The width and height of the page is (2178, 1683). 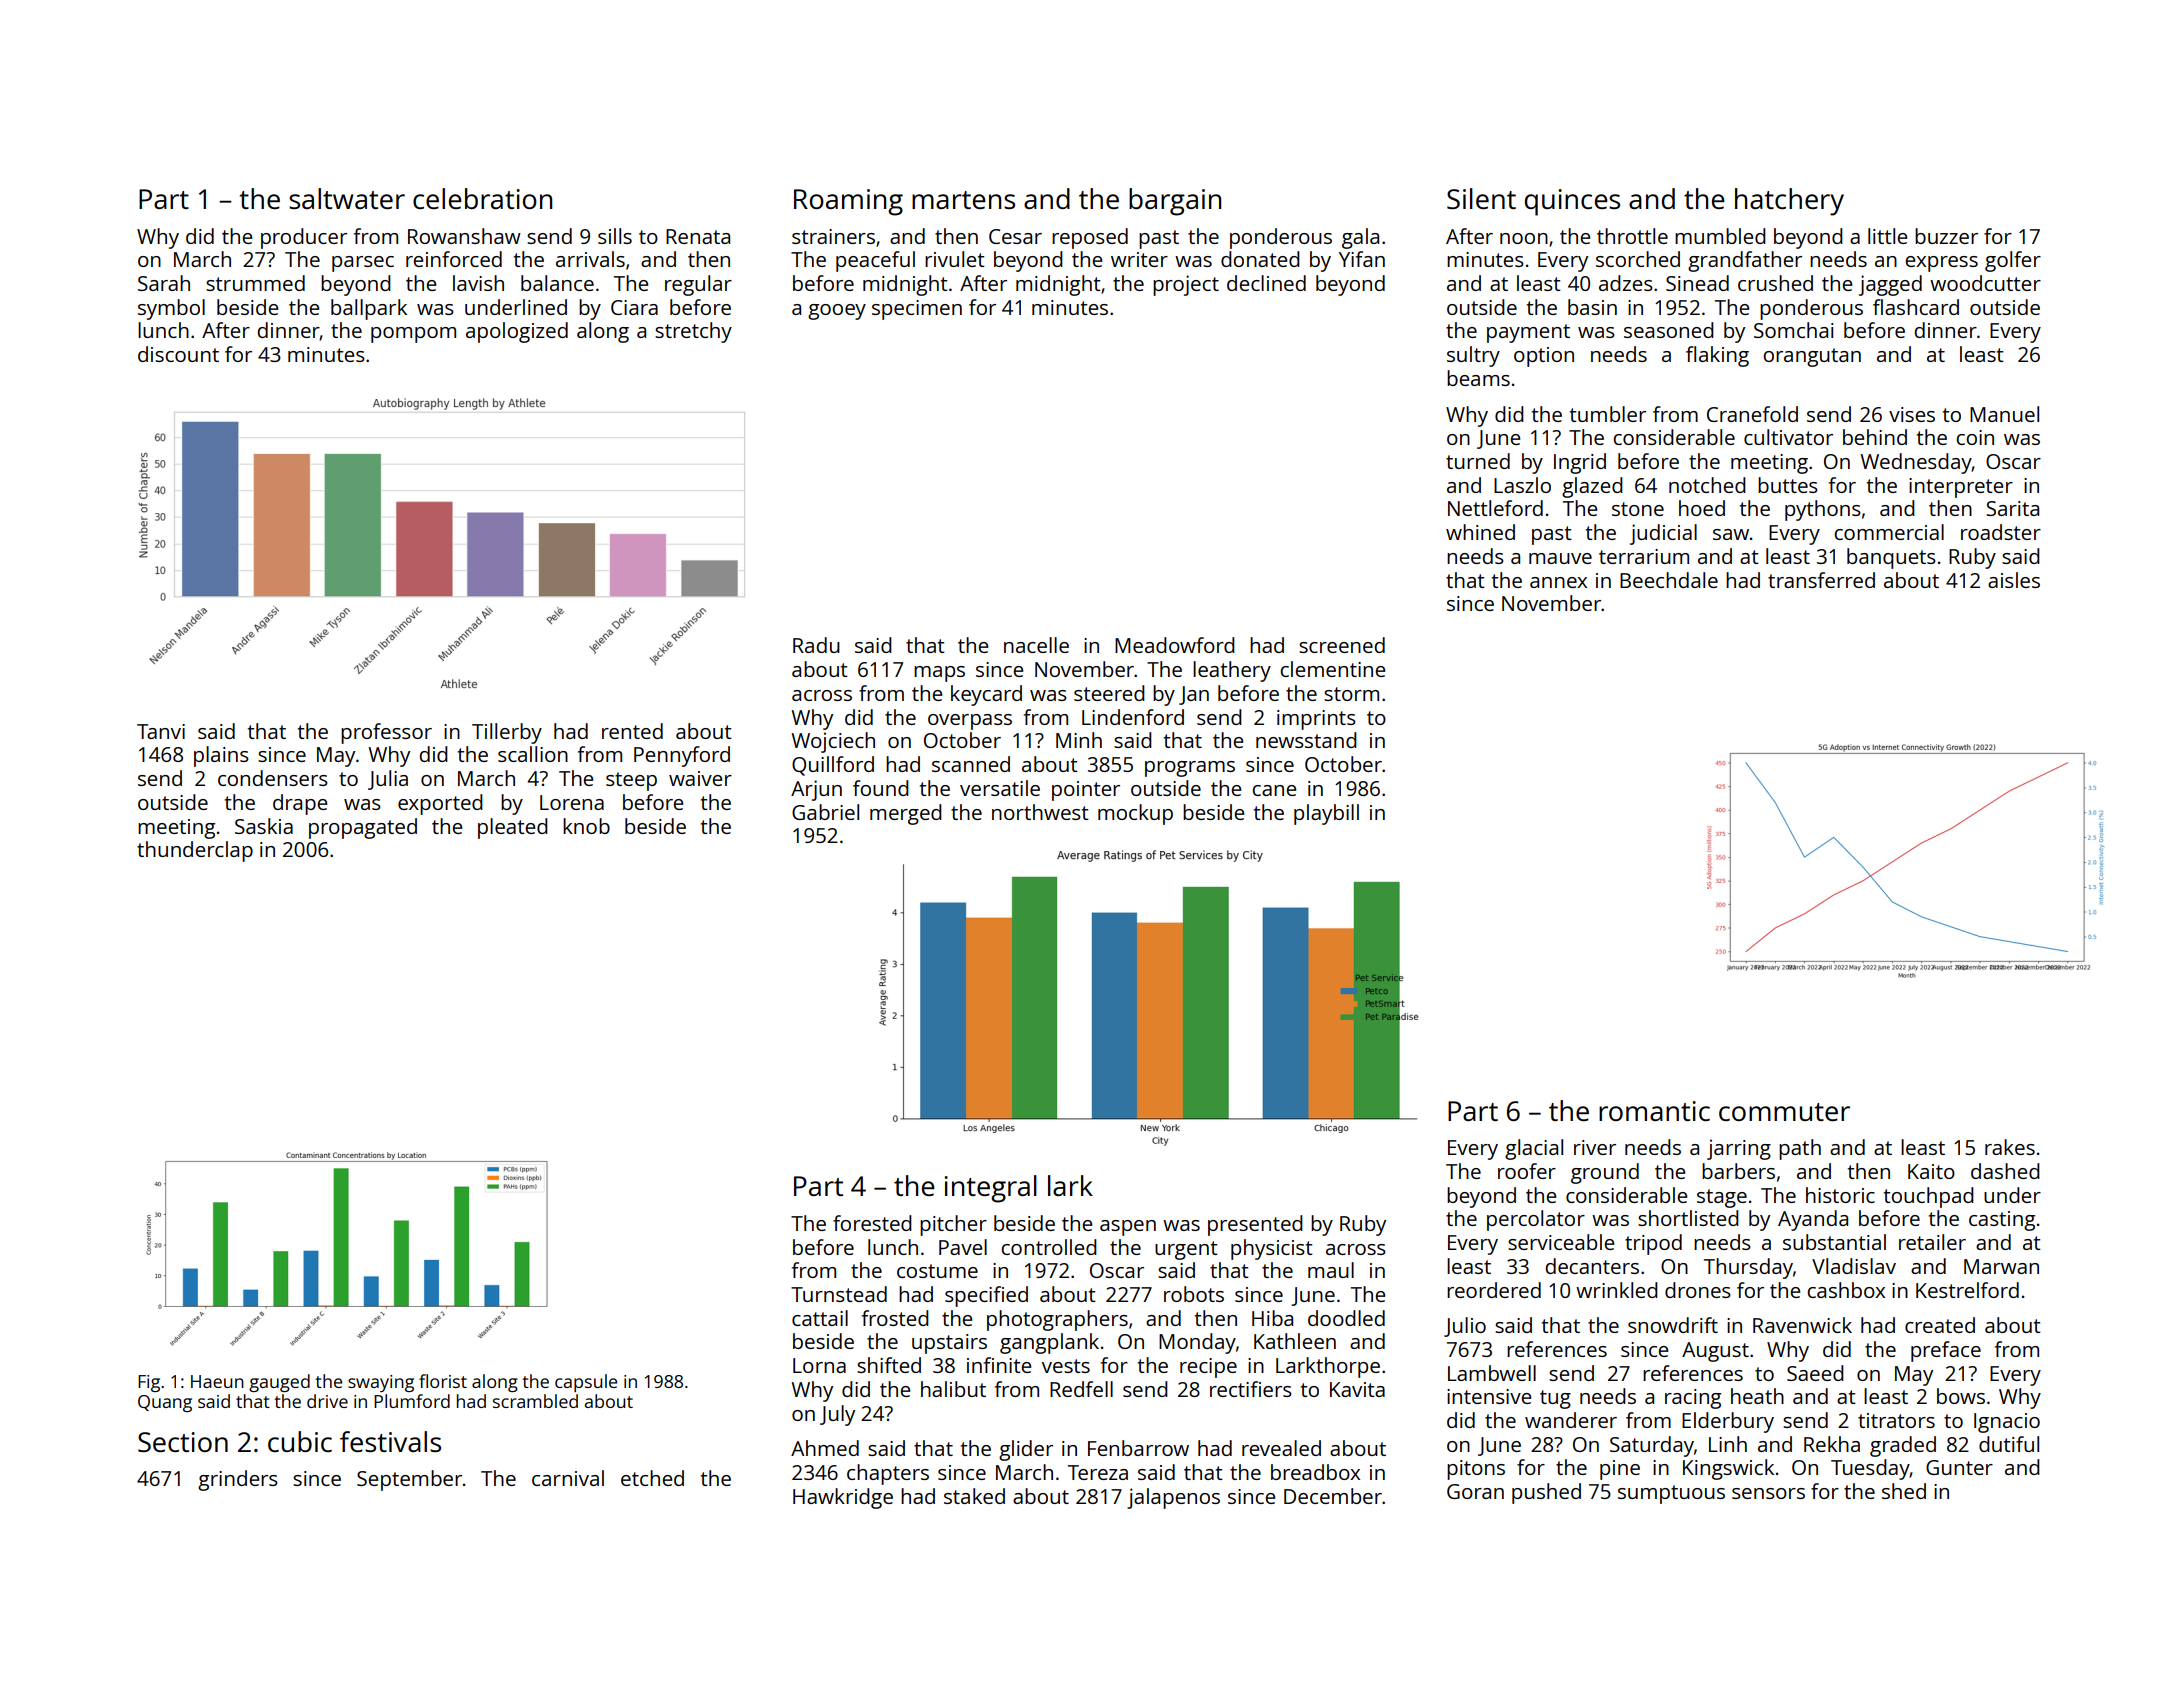 I want to click on Haeun, so click(x=217, y=1381).
